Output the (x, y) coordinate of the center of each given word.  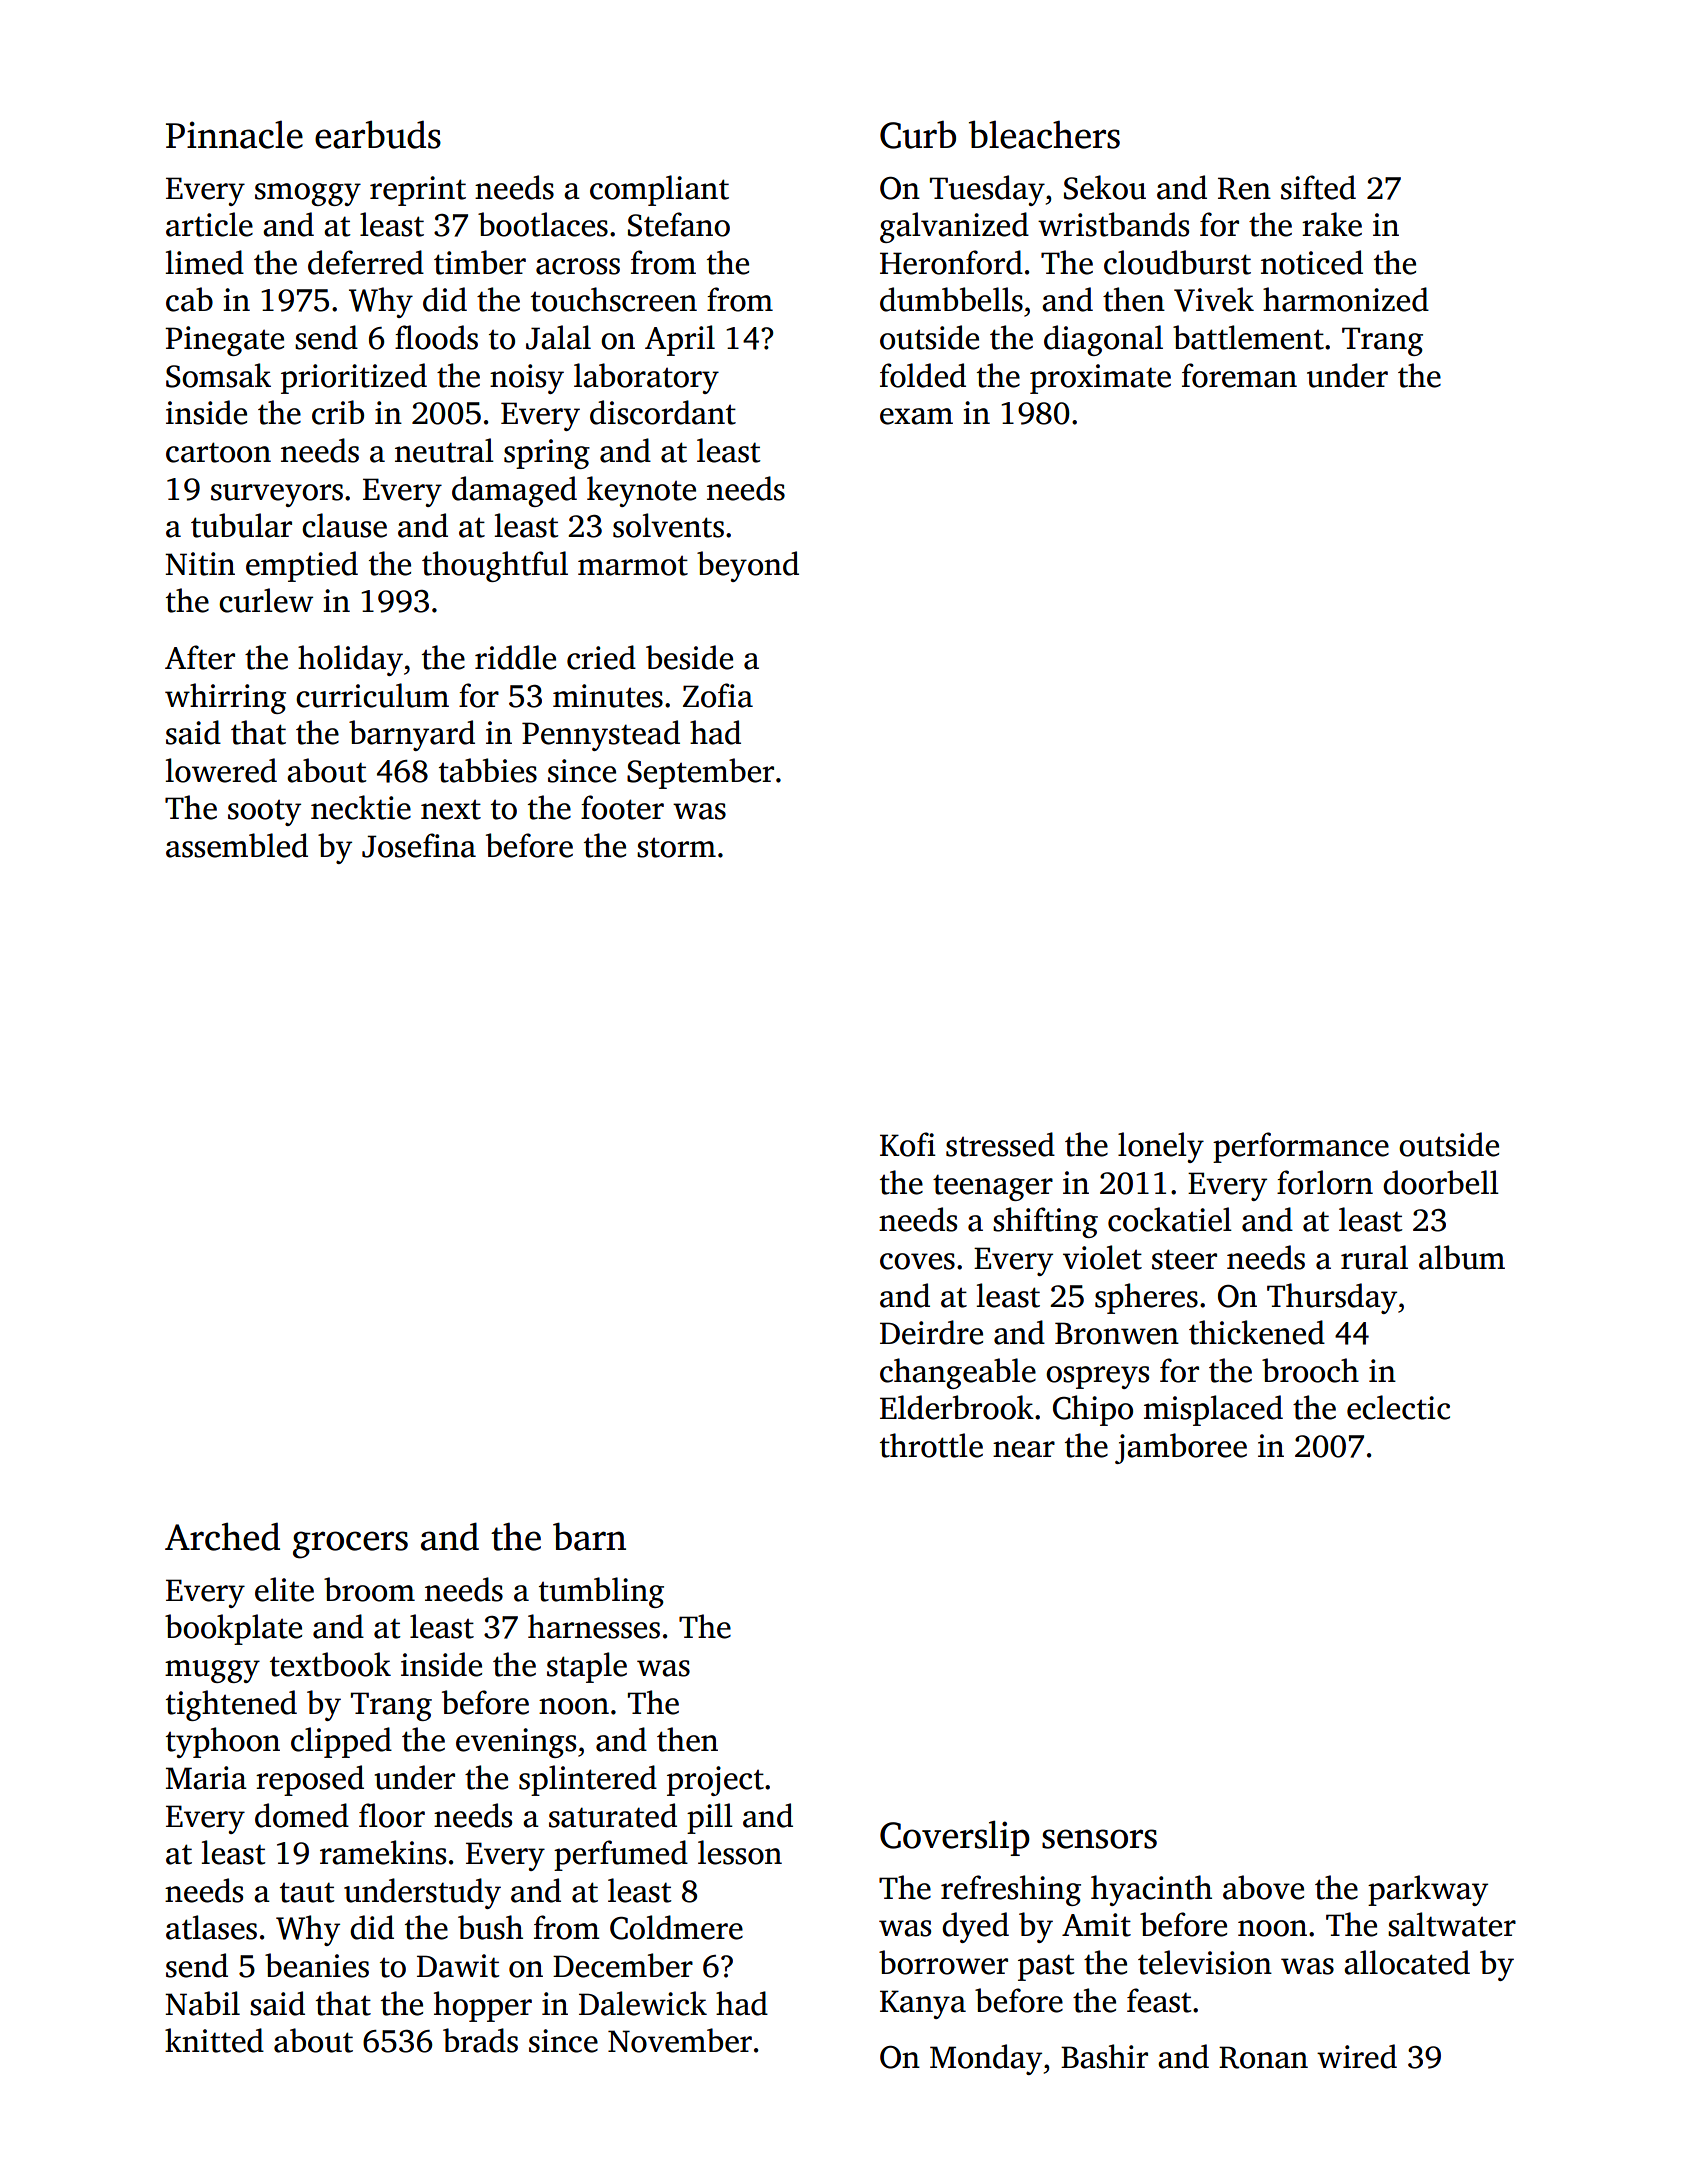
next (451, 810)
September (700, 773)
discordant (663, 412)
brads (480, 2040)
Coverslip (955, 1838)
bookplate (233, 1629)
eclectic (1398, 1407)
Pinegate (224, 341)
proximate (1100, 379)
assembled (237, 845)
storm (676, 848)
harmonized (1346, 299)
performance (1301, 1147)
